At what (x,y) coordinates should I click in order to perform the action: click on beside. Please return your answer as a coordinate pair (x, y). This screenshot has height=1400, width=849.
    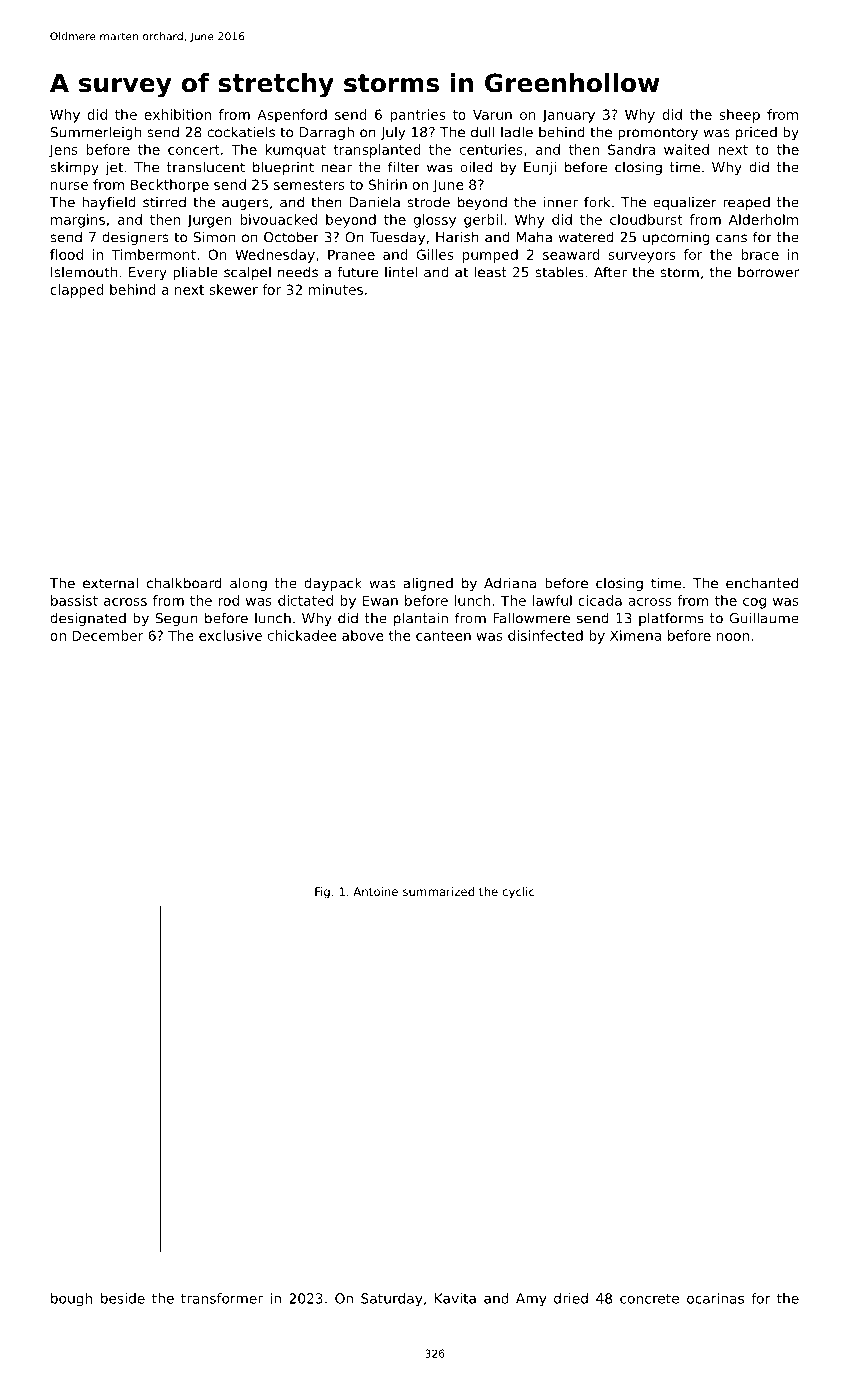
    Looking at the image, I should click on (123, 1298).
